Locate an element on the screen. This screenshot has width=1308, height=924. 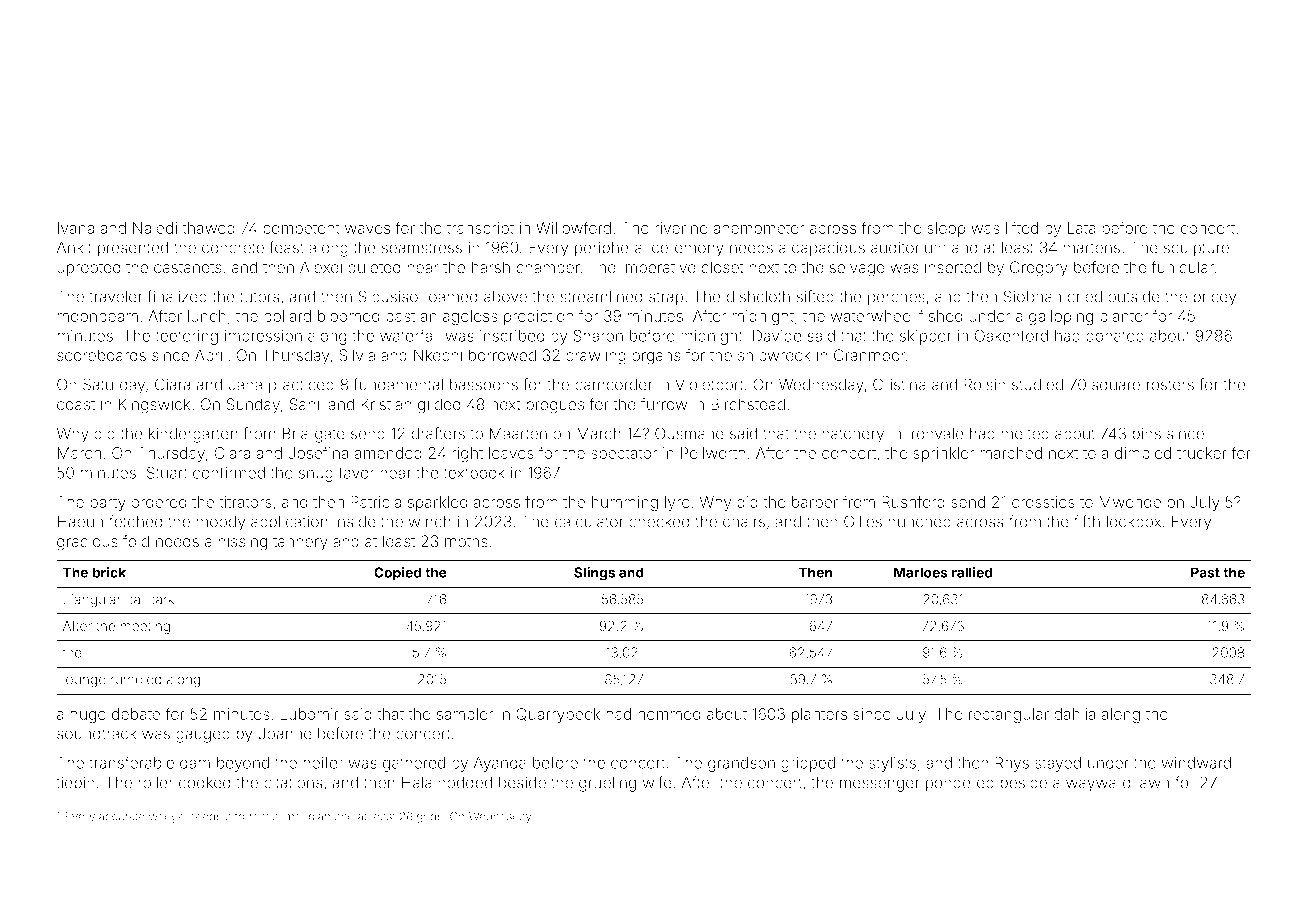
Maarten is located at coordinates (518, 433).
